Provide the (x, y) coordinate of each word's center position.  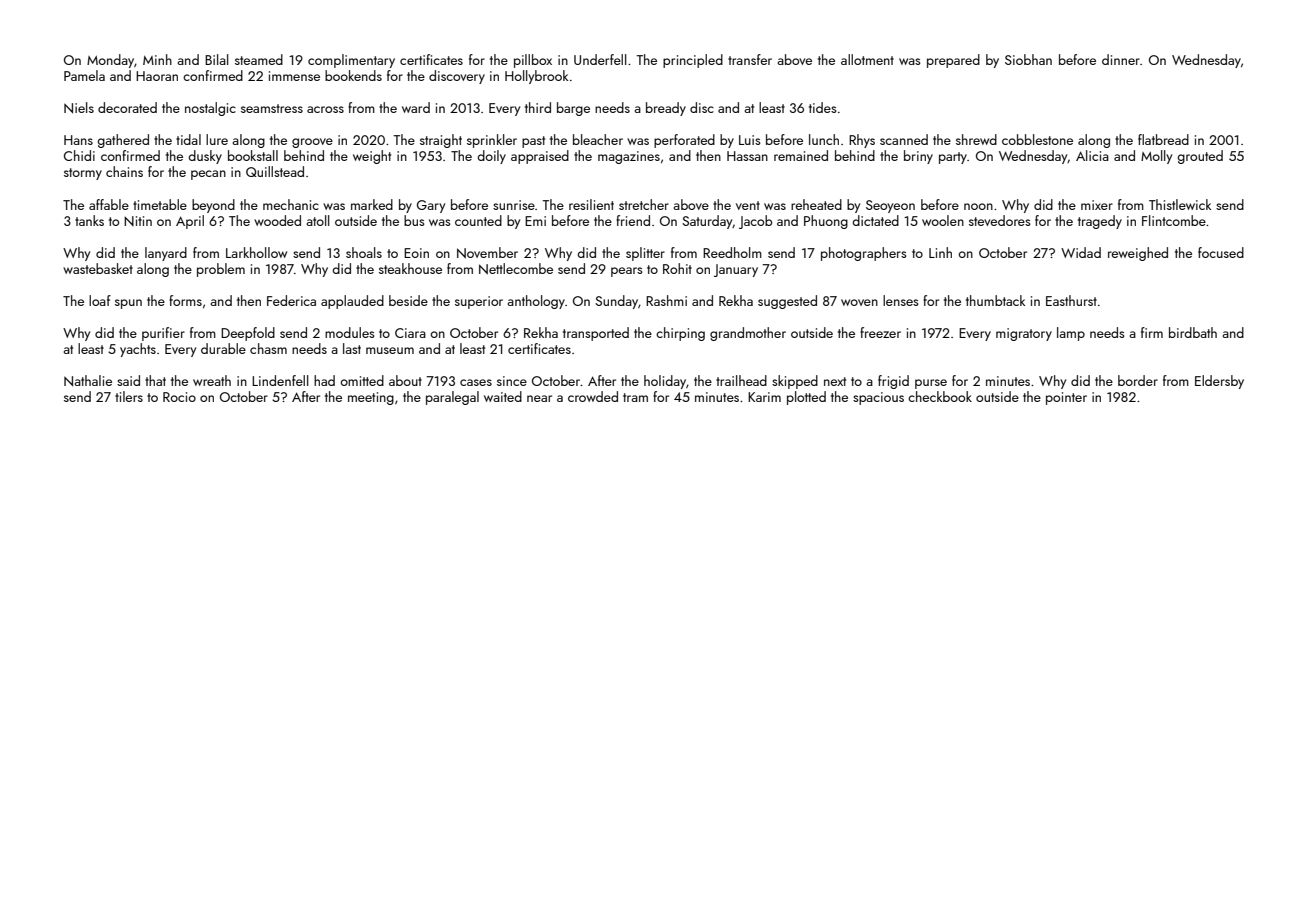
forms (185, 300)
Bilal (217, 59)
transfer (750, 59)
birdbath (1193, 332)
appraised (540, 157)
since (512, 381)
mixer (1097, 205)
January (736, 270)
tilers (129, 396)
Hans (78, 140)
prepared (953, 61)
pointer (1066, 398)
